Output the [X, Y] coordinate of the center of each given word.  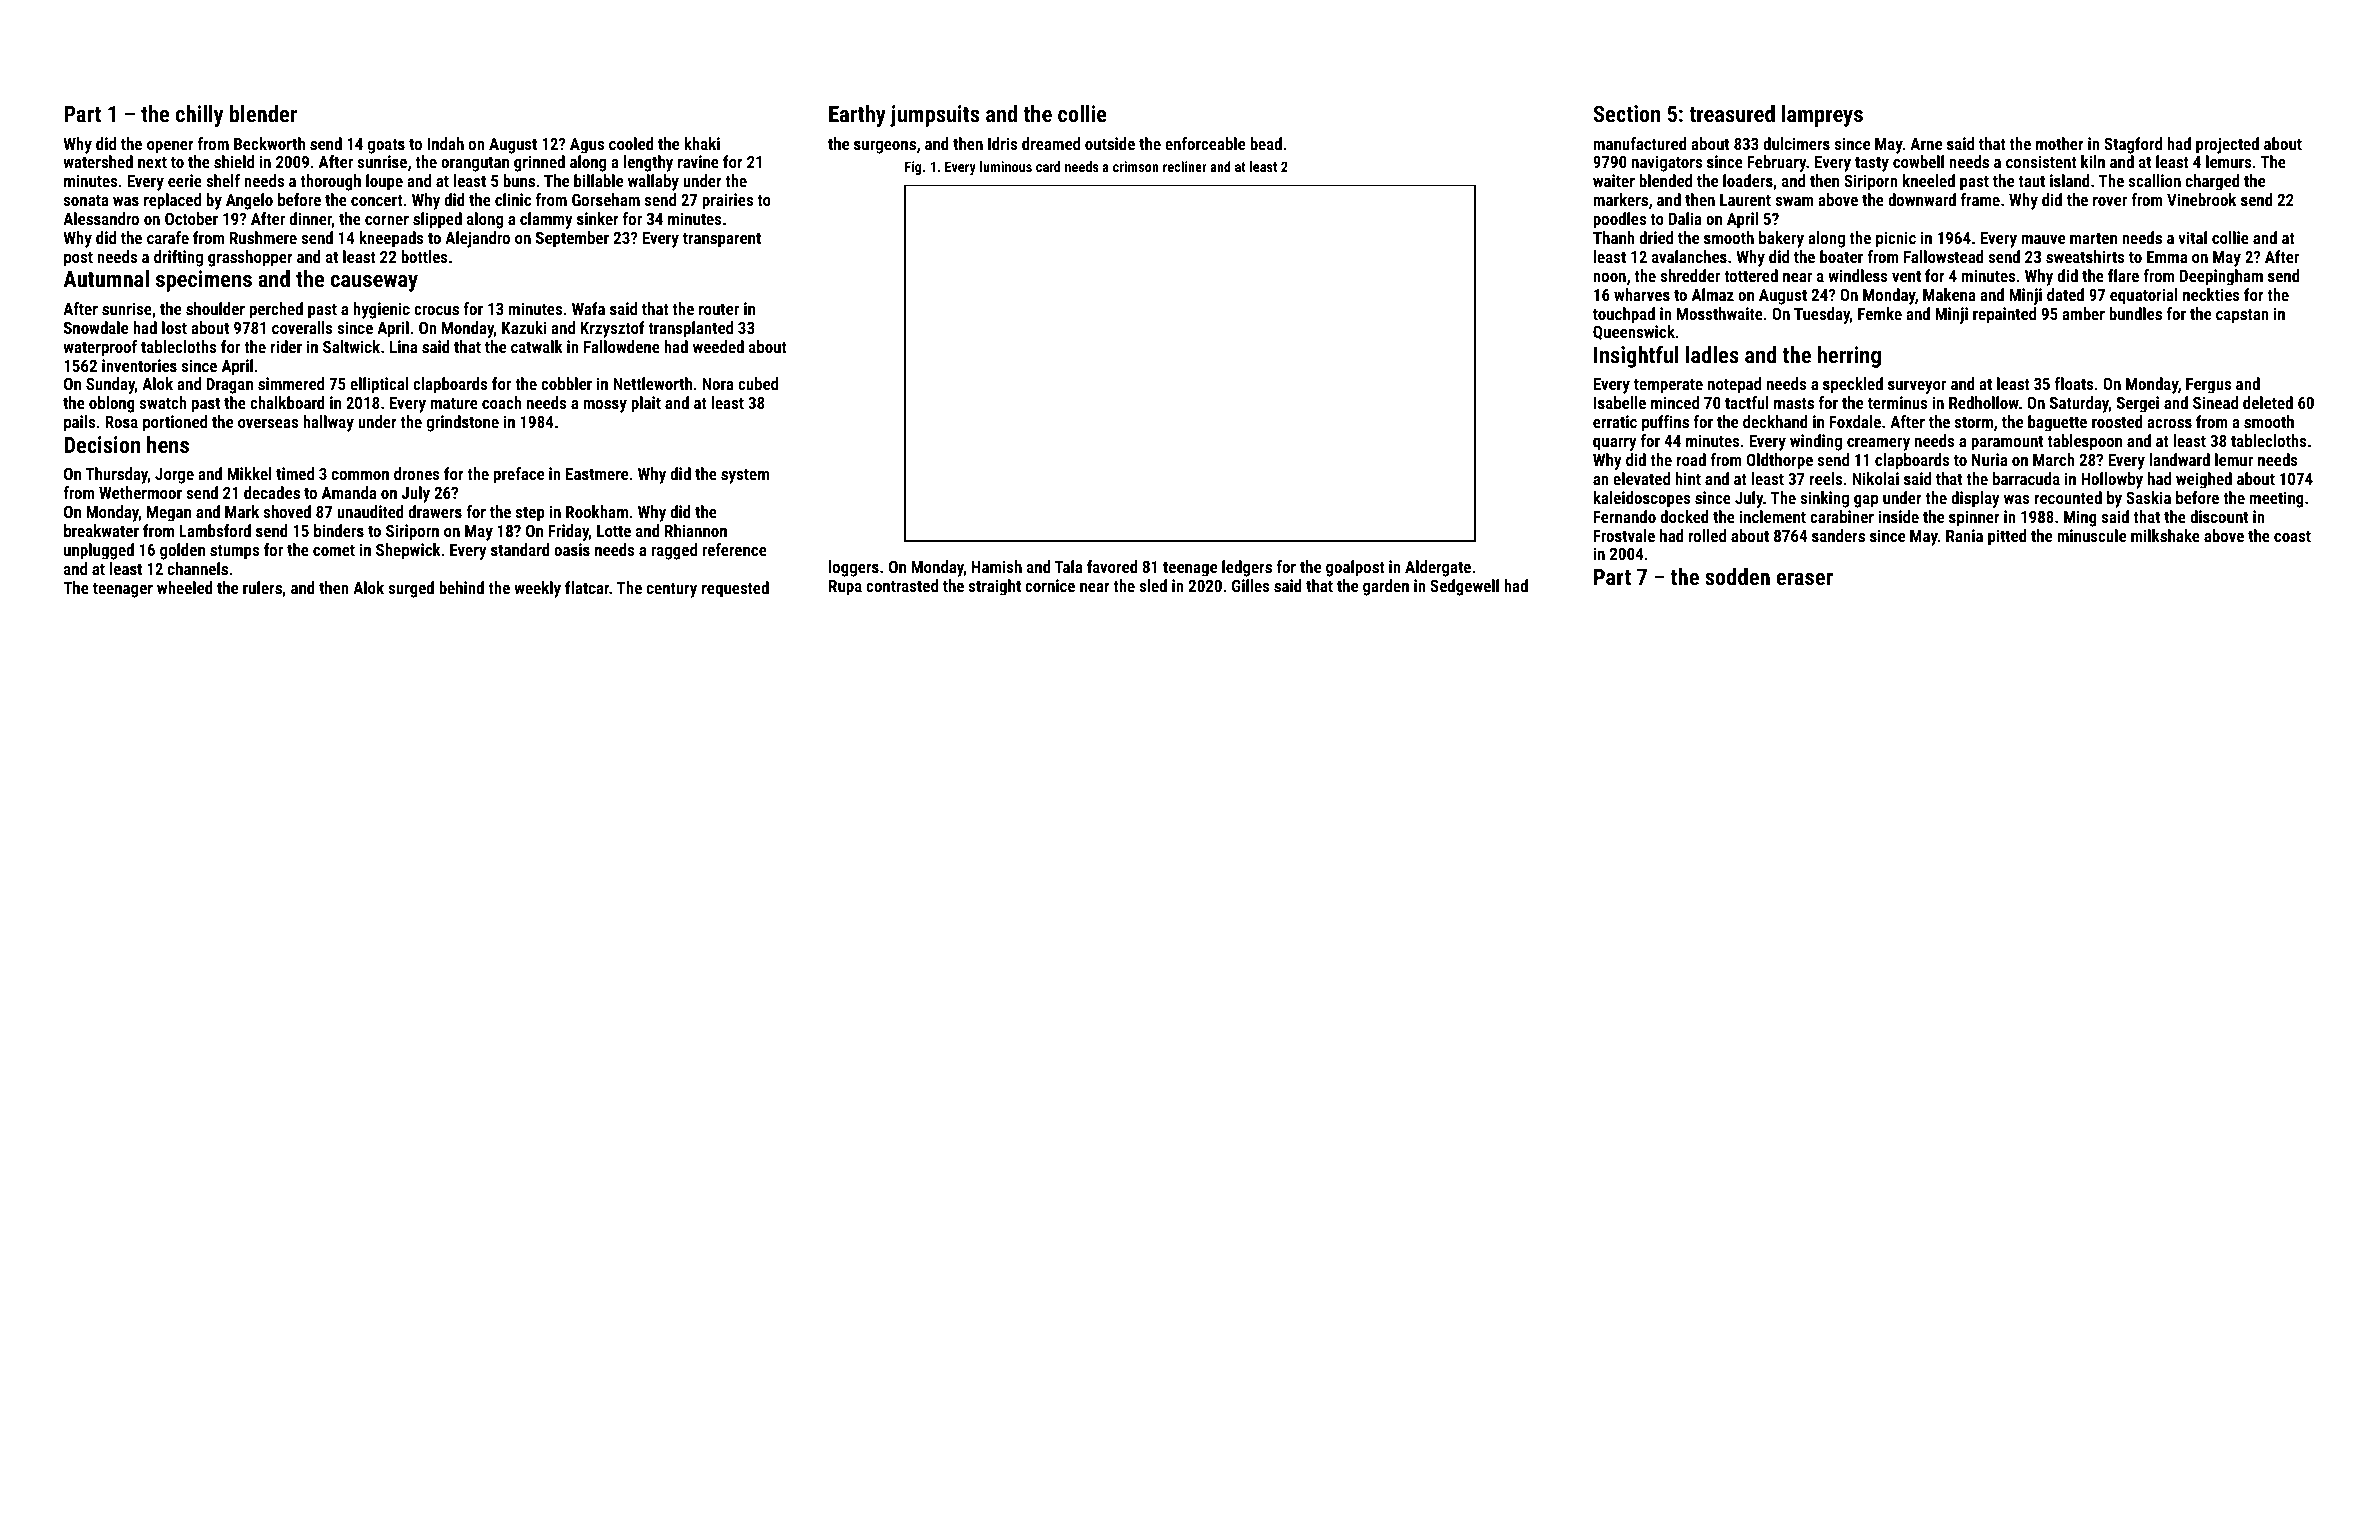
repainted [2004, 315]
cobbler [566, 383]
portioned [175, 423]
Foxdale [1855, 421]
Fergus [2208, 386]
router [719, 309]
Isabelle [1620, 402]
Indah [445, 143]
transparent [722, 240]
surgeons [885, 147]
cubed [758, 383]
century [672, 590]
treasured [1732, 113]
